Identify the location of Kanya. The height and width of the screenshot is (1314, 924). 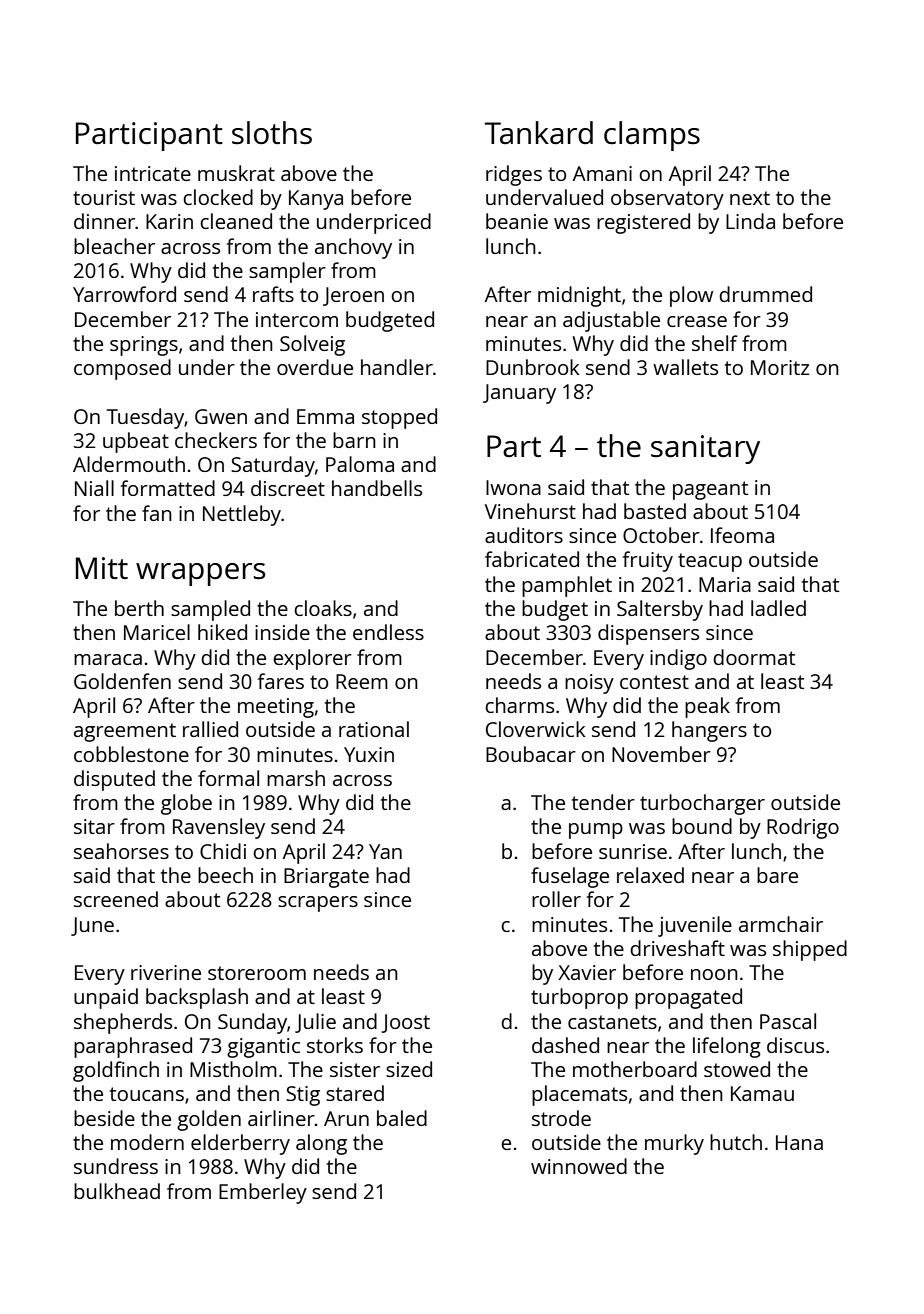
(316, 200).
